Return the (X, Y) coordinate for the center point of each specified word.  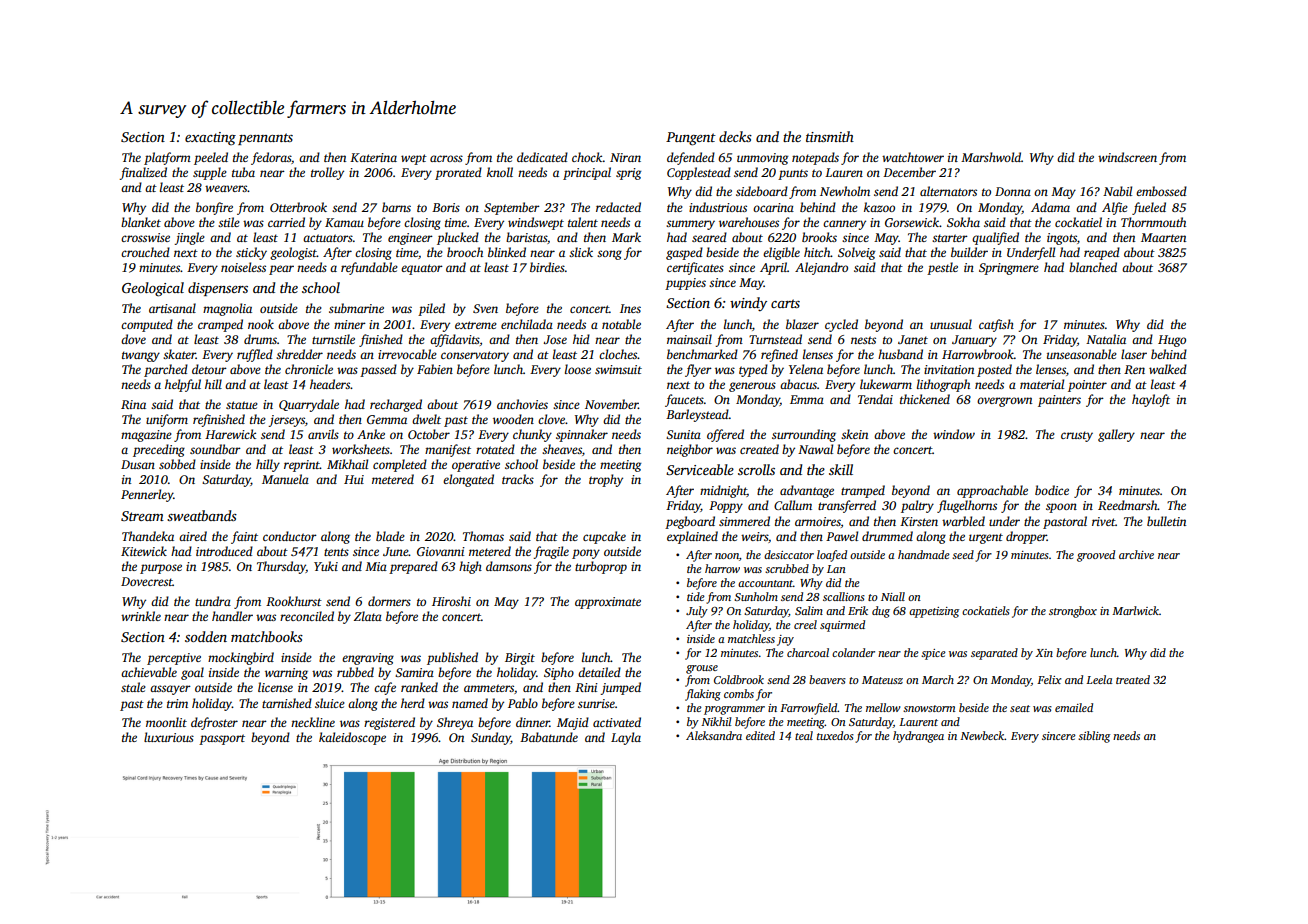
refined (779, 355)
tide (696, 596)
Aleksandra (714, 735)
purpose (161, 569)
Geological (153, 289)
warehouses (749, 222)
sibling (1094, 737)
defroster (214, 723)
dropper (1026, 537)
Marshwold (991, 157)
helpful (183, 385)
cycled (841, 325)
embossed (1161, 191)
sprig (628, 174)
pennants (265, 139)
